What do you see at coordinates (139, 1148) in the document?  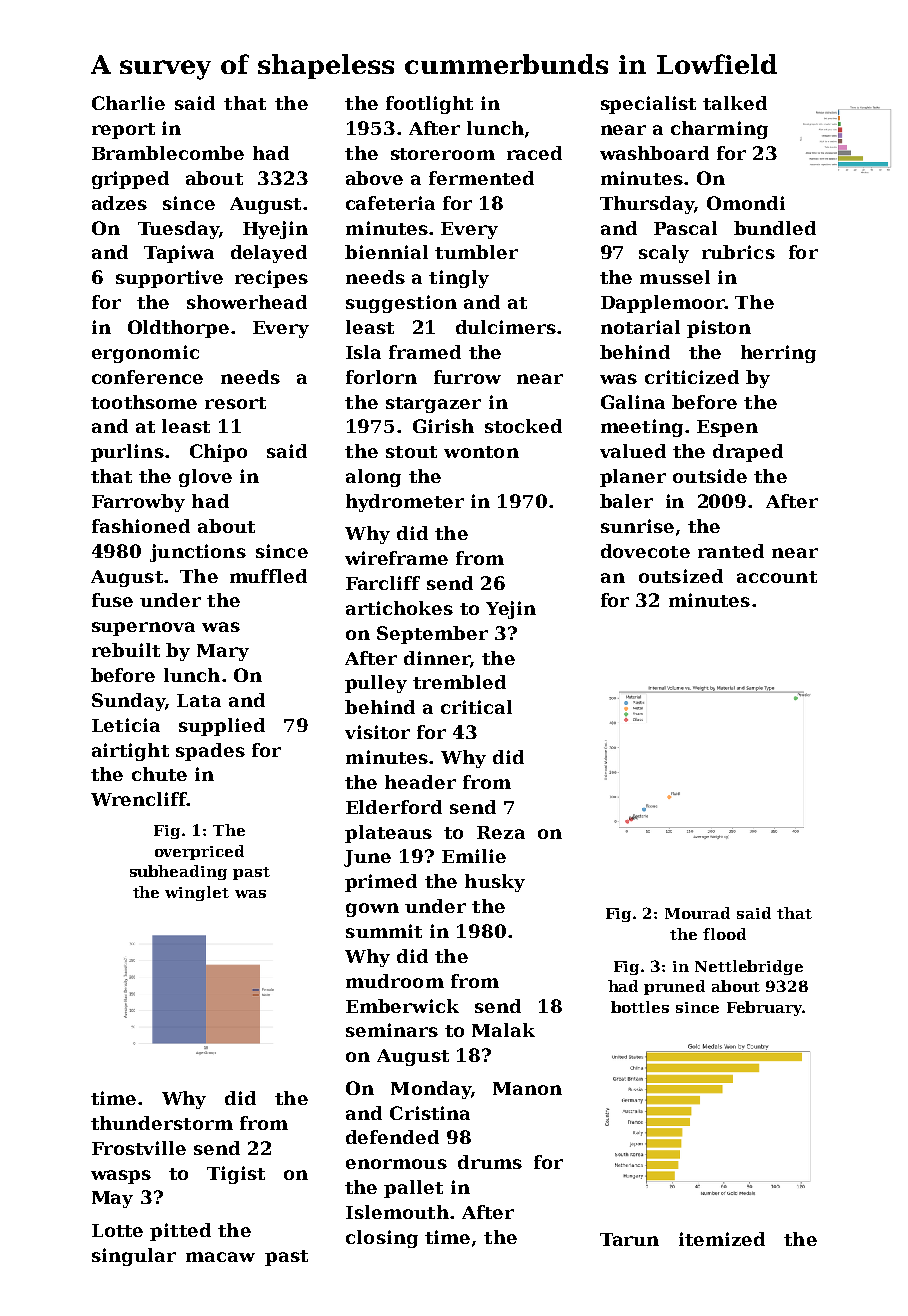 I see `Frostville` at bounding box center [139, 1148].
